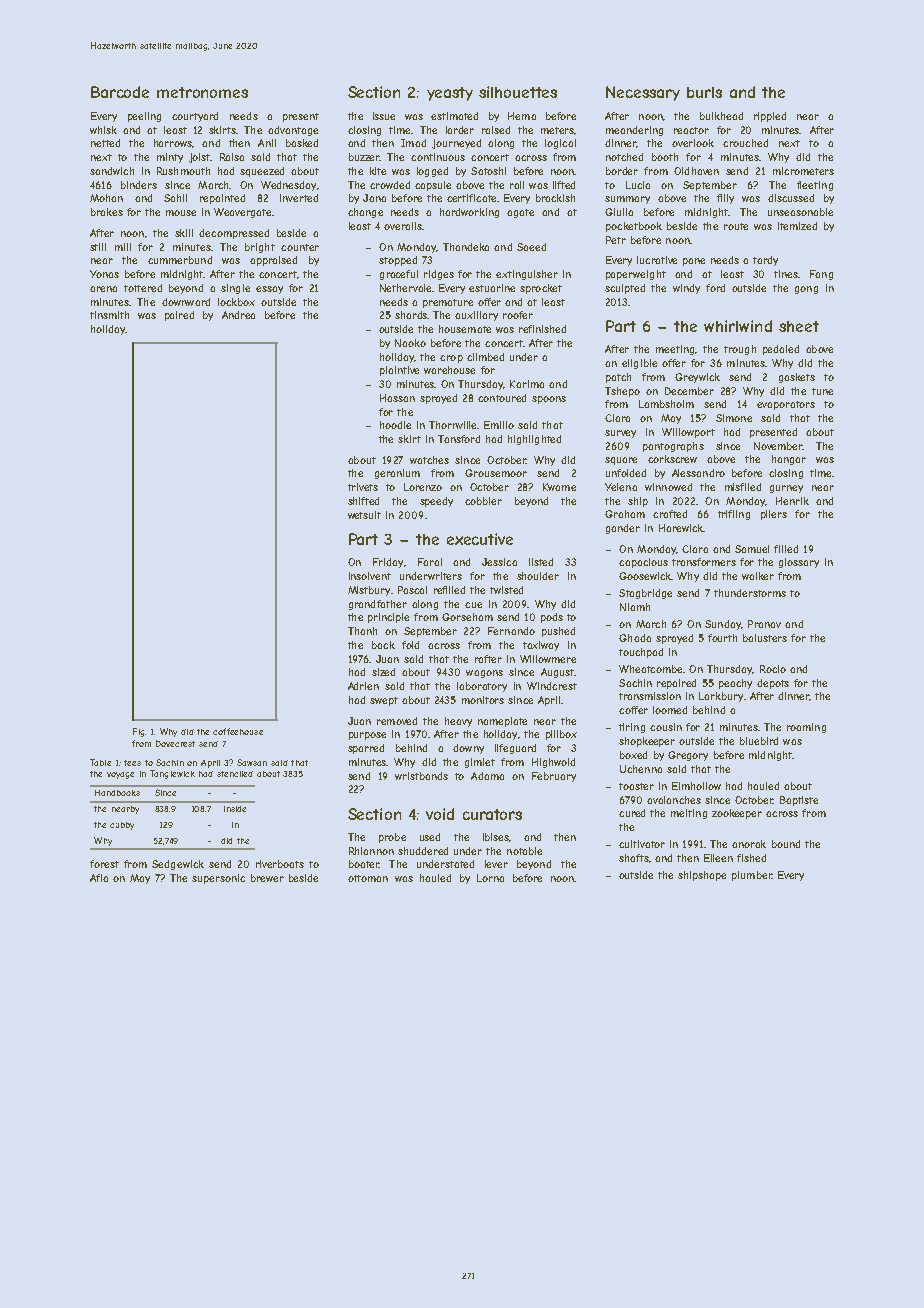  What do you see at coordinates (541, 646) in the document?
I see `taxiway` at bounding box center [541, 646].
